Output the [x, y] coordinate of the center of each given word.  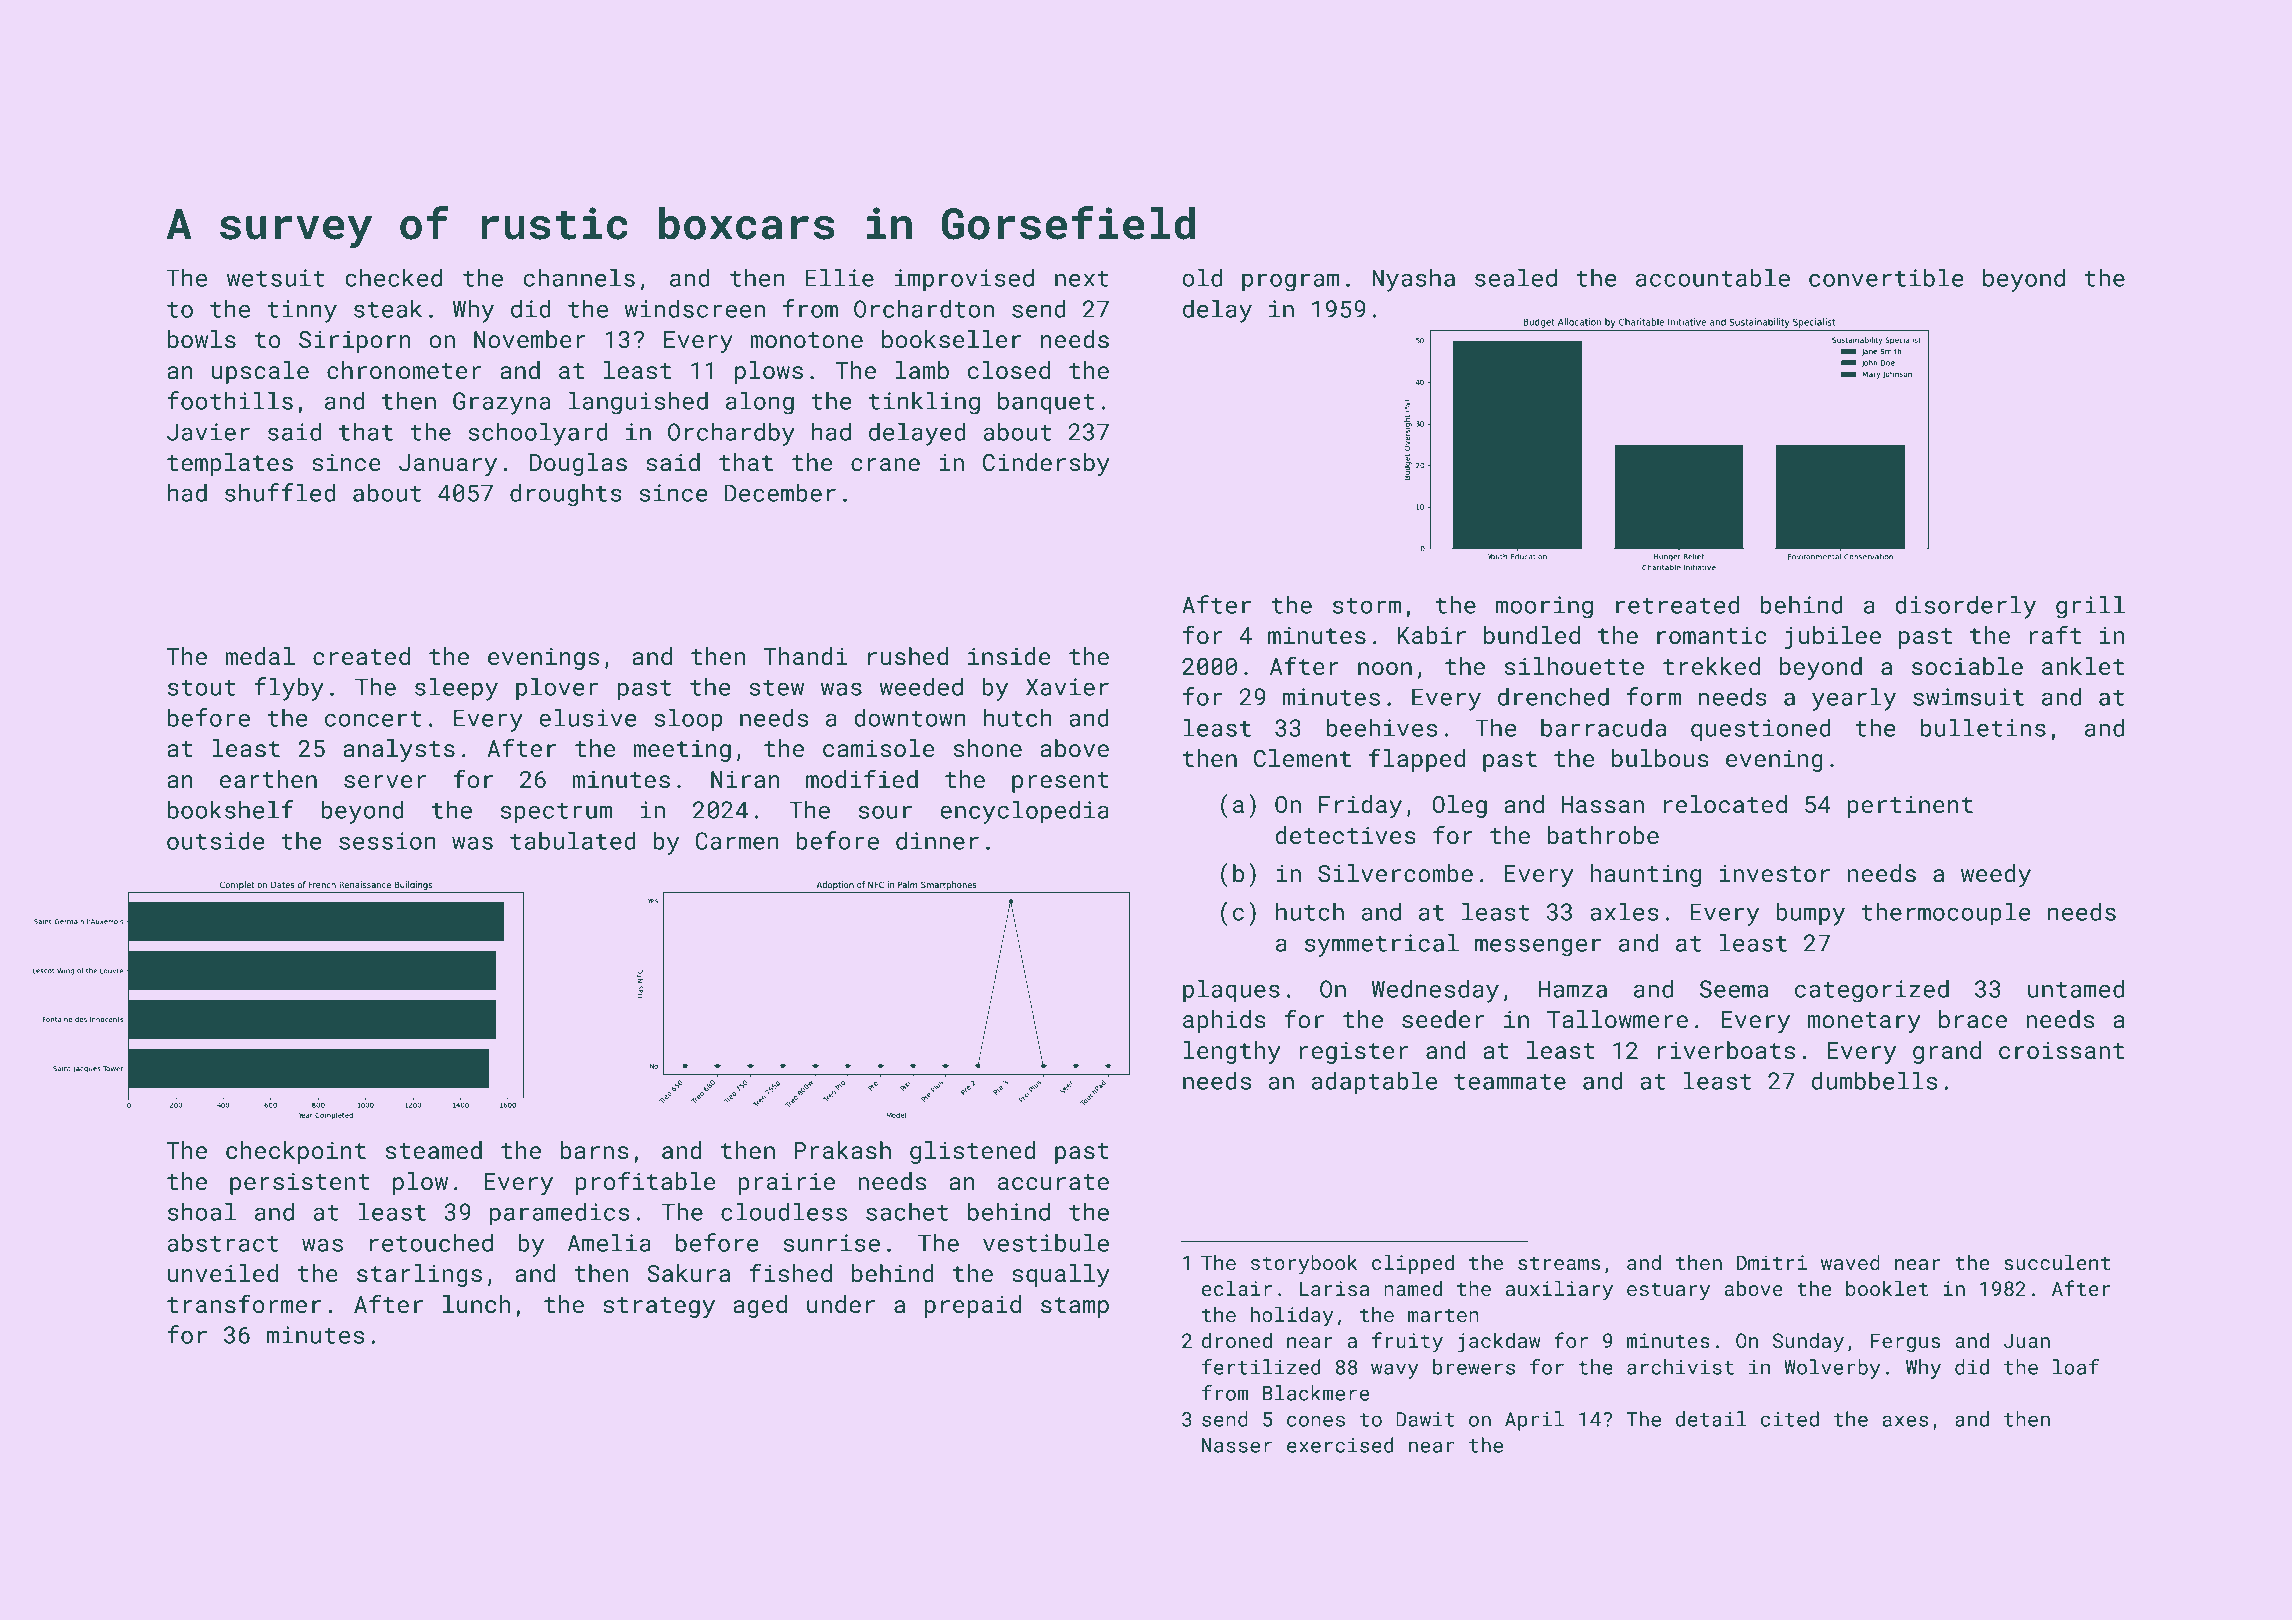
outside [215, 840]
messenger [1538, 947]
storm [1367, 606]
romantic [1712, 635]
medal [260, 656]
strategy [659, 1307]
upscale [260, 372]
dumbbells [1874, 1080]
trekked [1711, 666]
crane [885, 464]
